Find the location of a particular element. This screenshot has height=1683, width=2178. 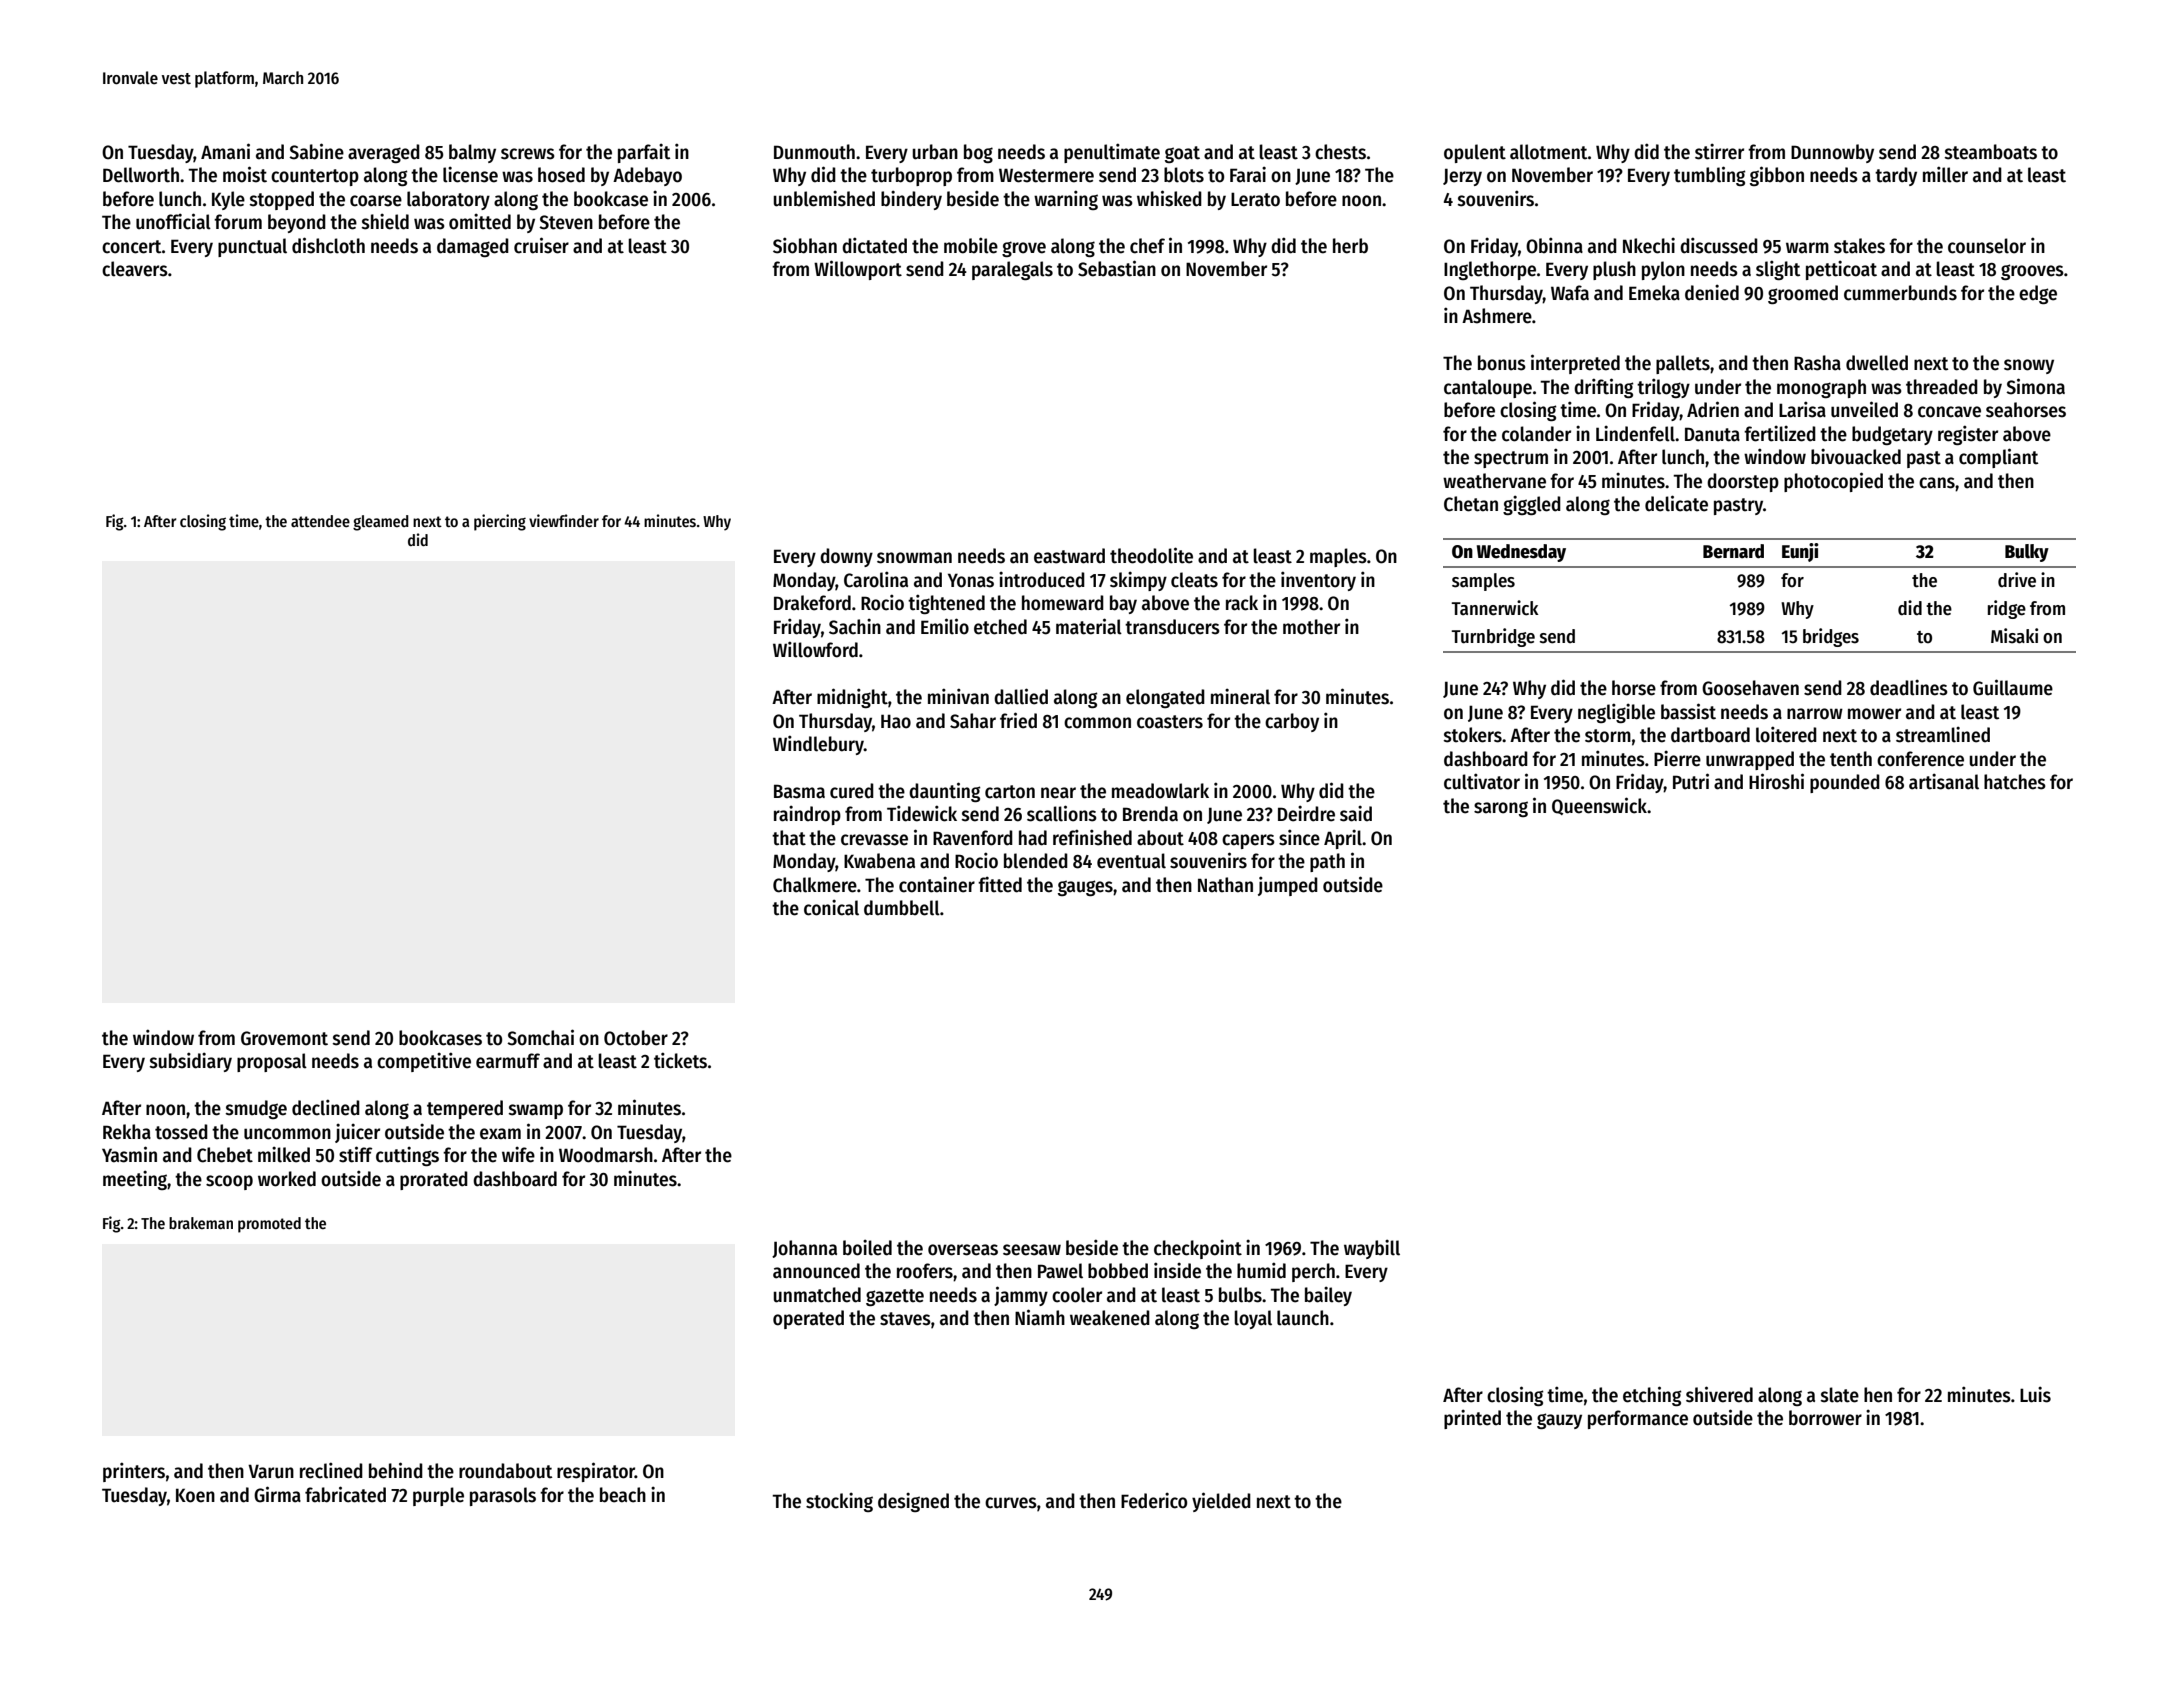

Somchai is located at coordinates (540, 1037).
